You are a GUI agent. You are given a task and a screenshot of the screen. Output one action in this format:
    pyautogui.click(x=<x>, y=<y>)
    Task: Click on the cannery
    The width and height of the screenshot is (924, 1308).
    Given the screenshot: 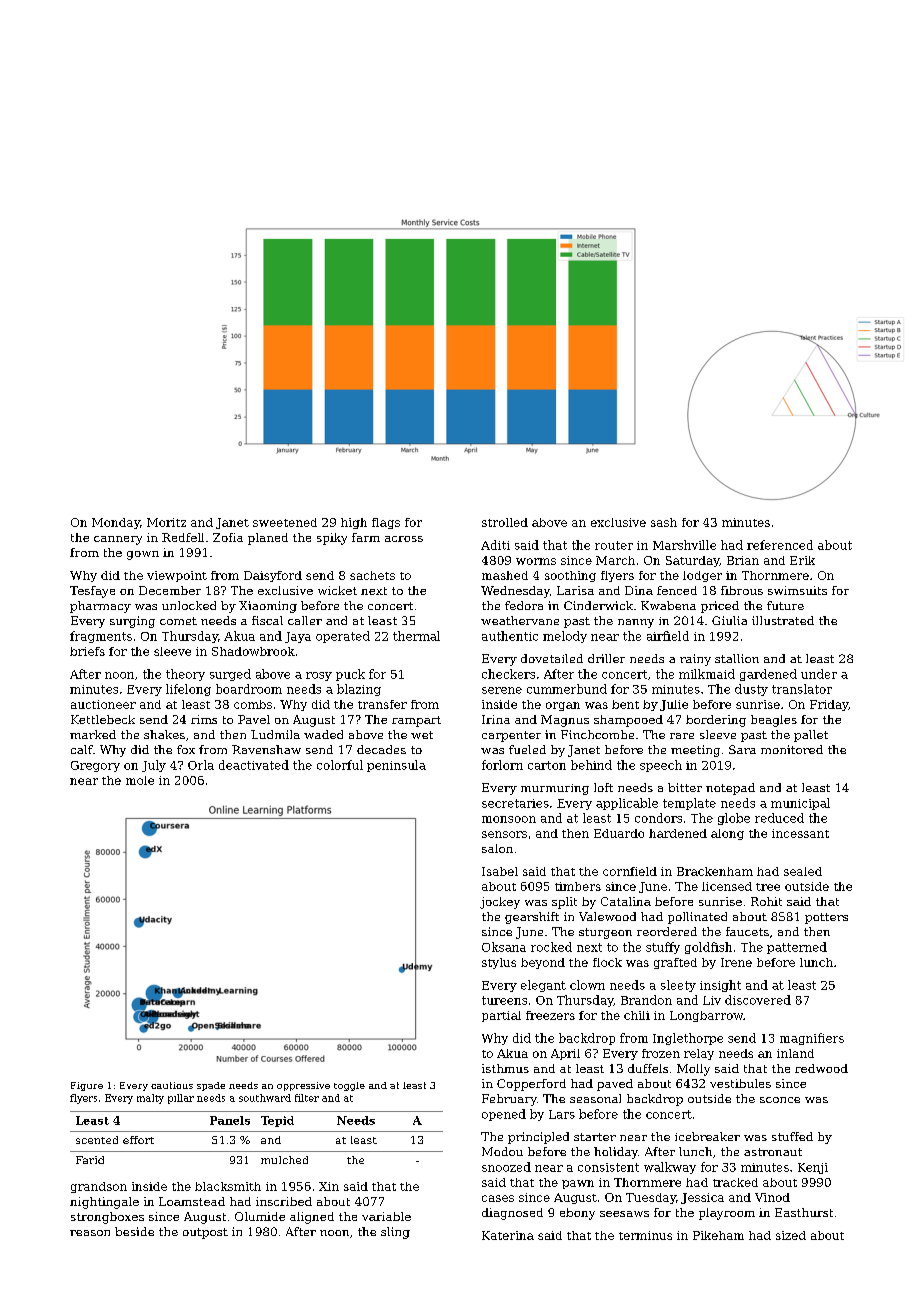 What is the action you would take?
    pyautogui.click(x=118, y=540)
